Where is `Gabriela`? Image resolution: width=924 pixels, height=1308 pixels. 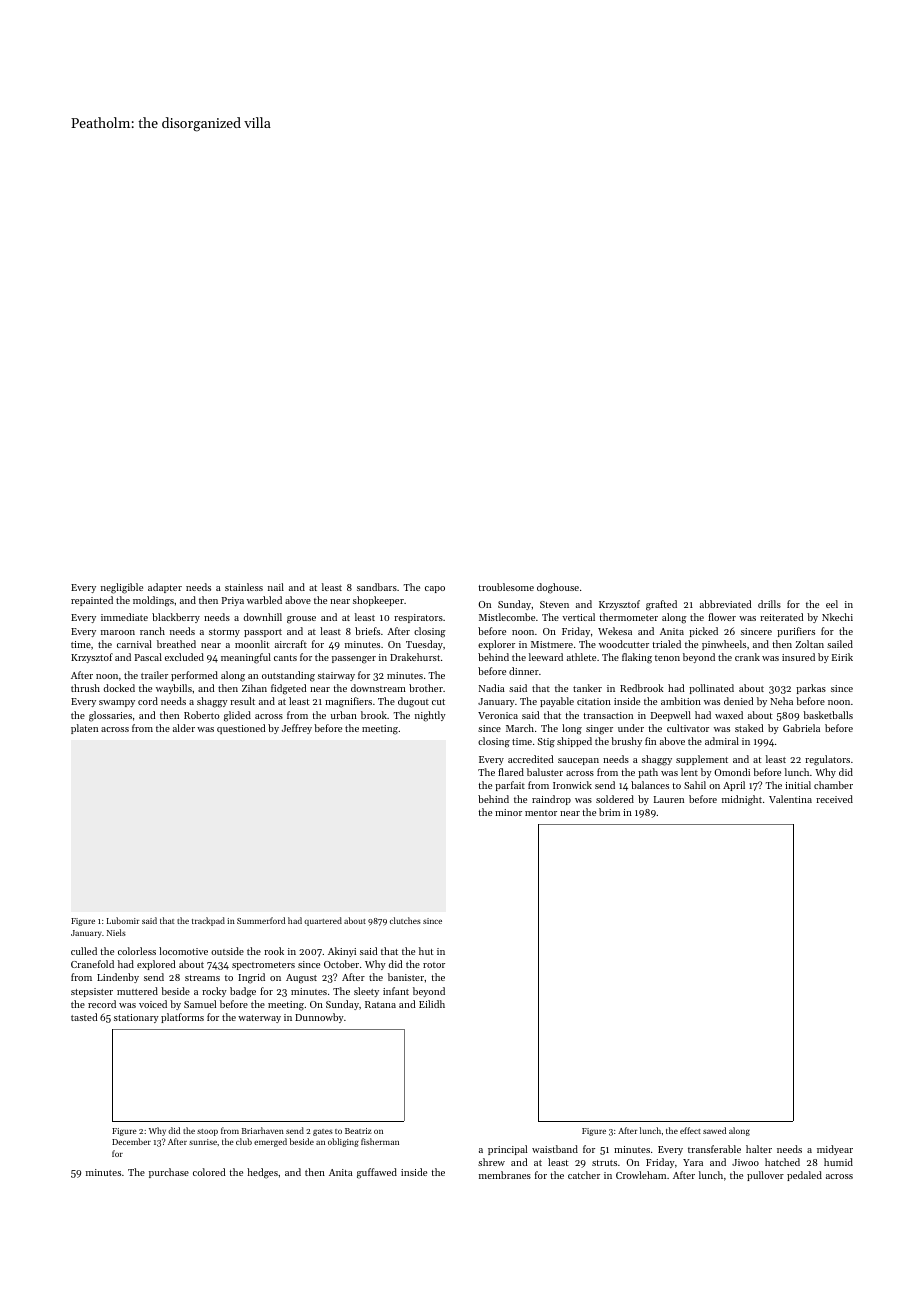 Gabriela is located at coordinates (801, 728).
